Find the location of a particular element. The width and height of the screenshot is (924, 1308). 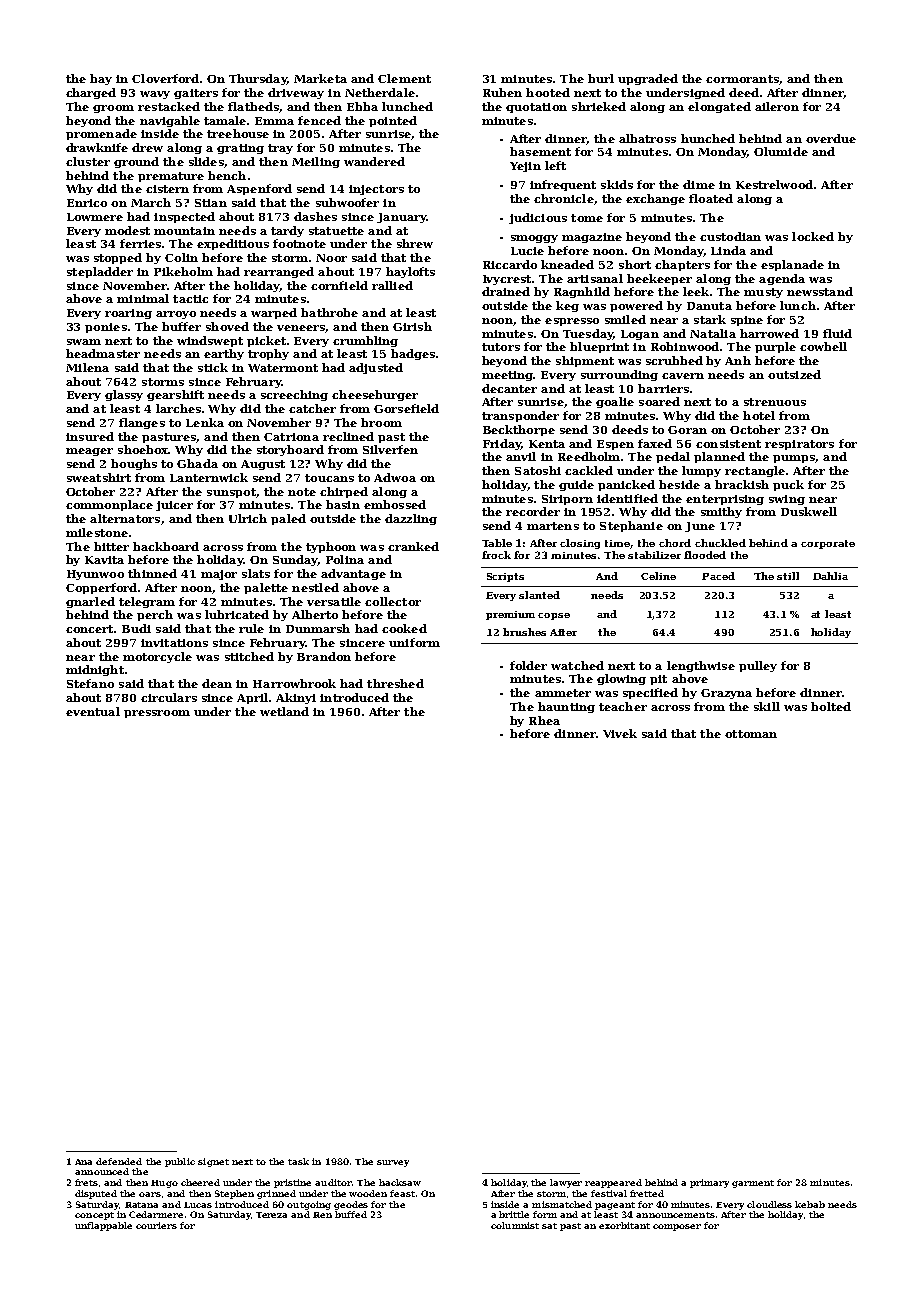

composer is located at coordinates (677, 1227).
